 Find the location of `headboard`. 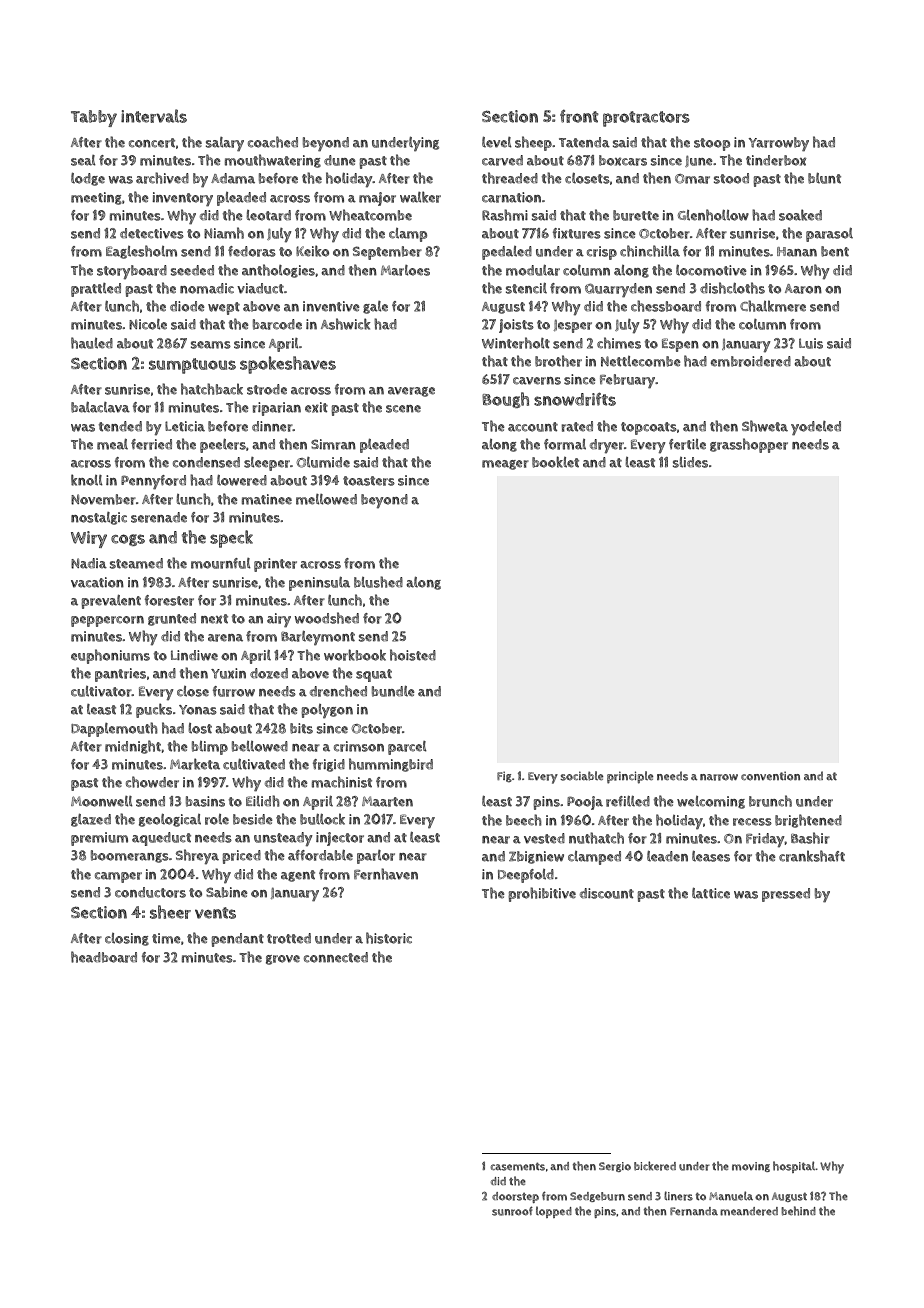

headboard is located at coordinates (104, 957).
